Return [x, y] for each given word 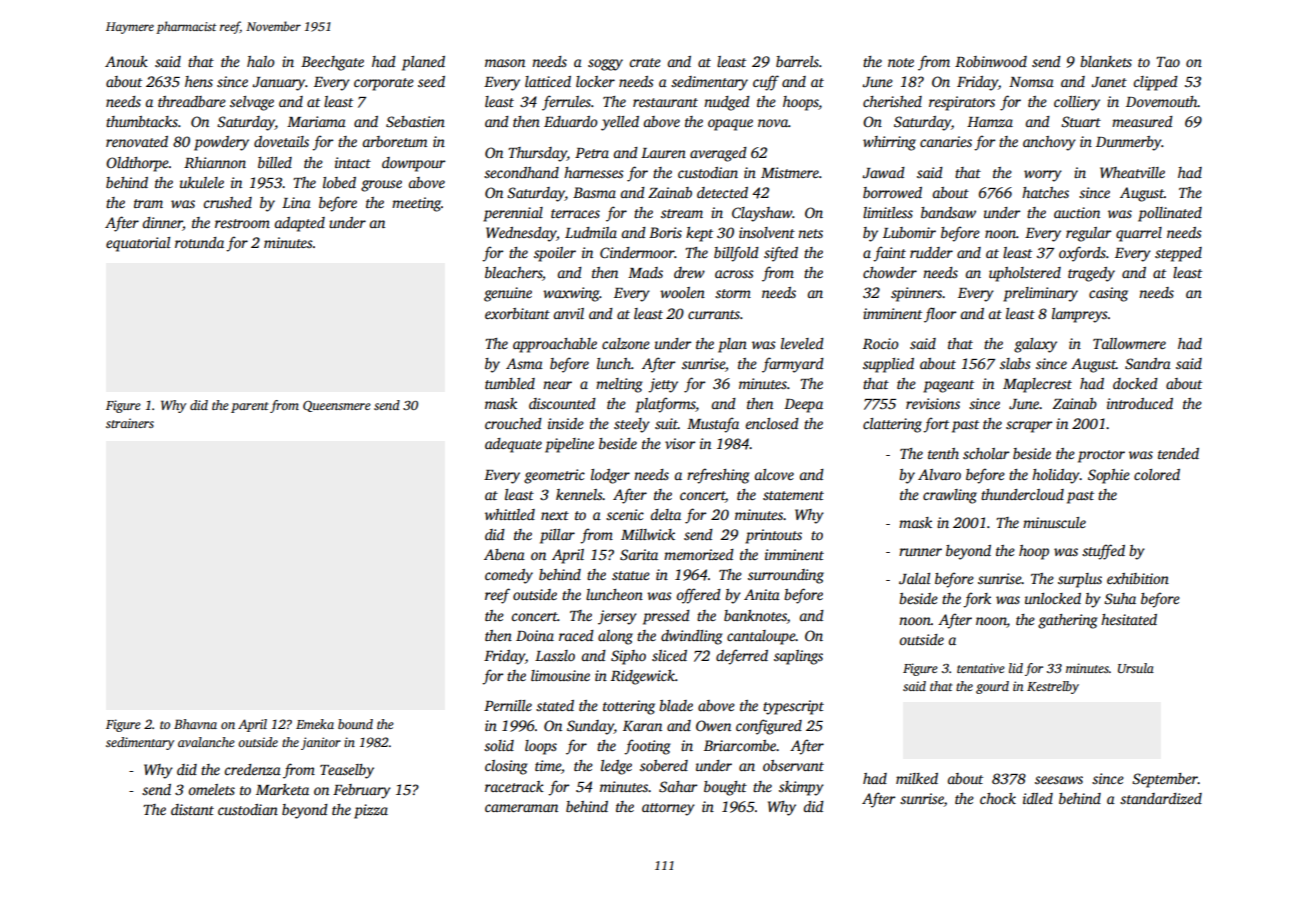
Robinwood [991, 61]
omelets [211, 789]
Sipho [628, 657]
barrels [797, 61]
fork [977, 600]
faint [889, 254]
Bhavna [195, 724]
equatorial [138, 244]
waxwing [571, 294]
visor [680, 443]
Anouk [126, 61]
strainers [130, 423]
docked [1135, 383]
